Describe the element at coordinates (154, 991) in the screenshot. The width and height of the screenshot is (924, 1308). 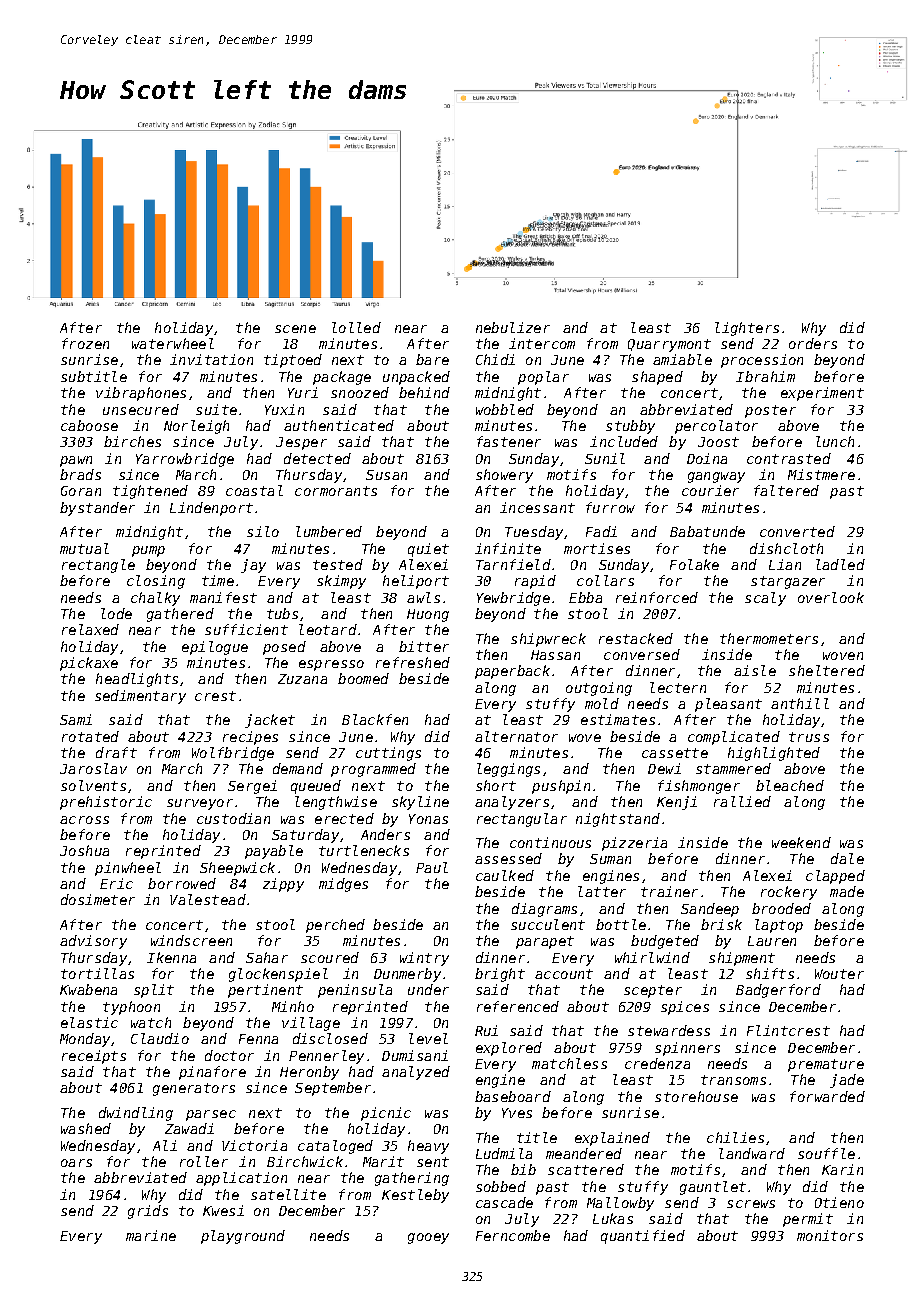
I see `split` at that location.
